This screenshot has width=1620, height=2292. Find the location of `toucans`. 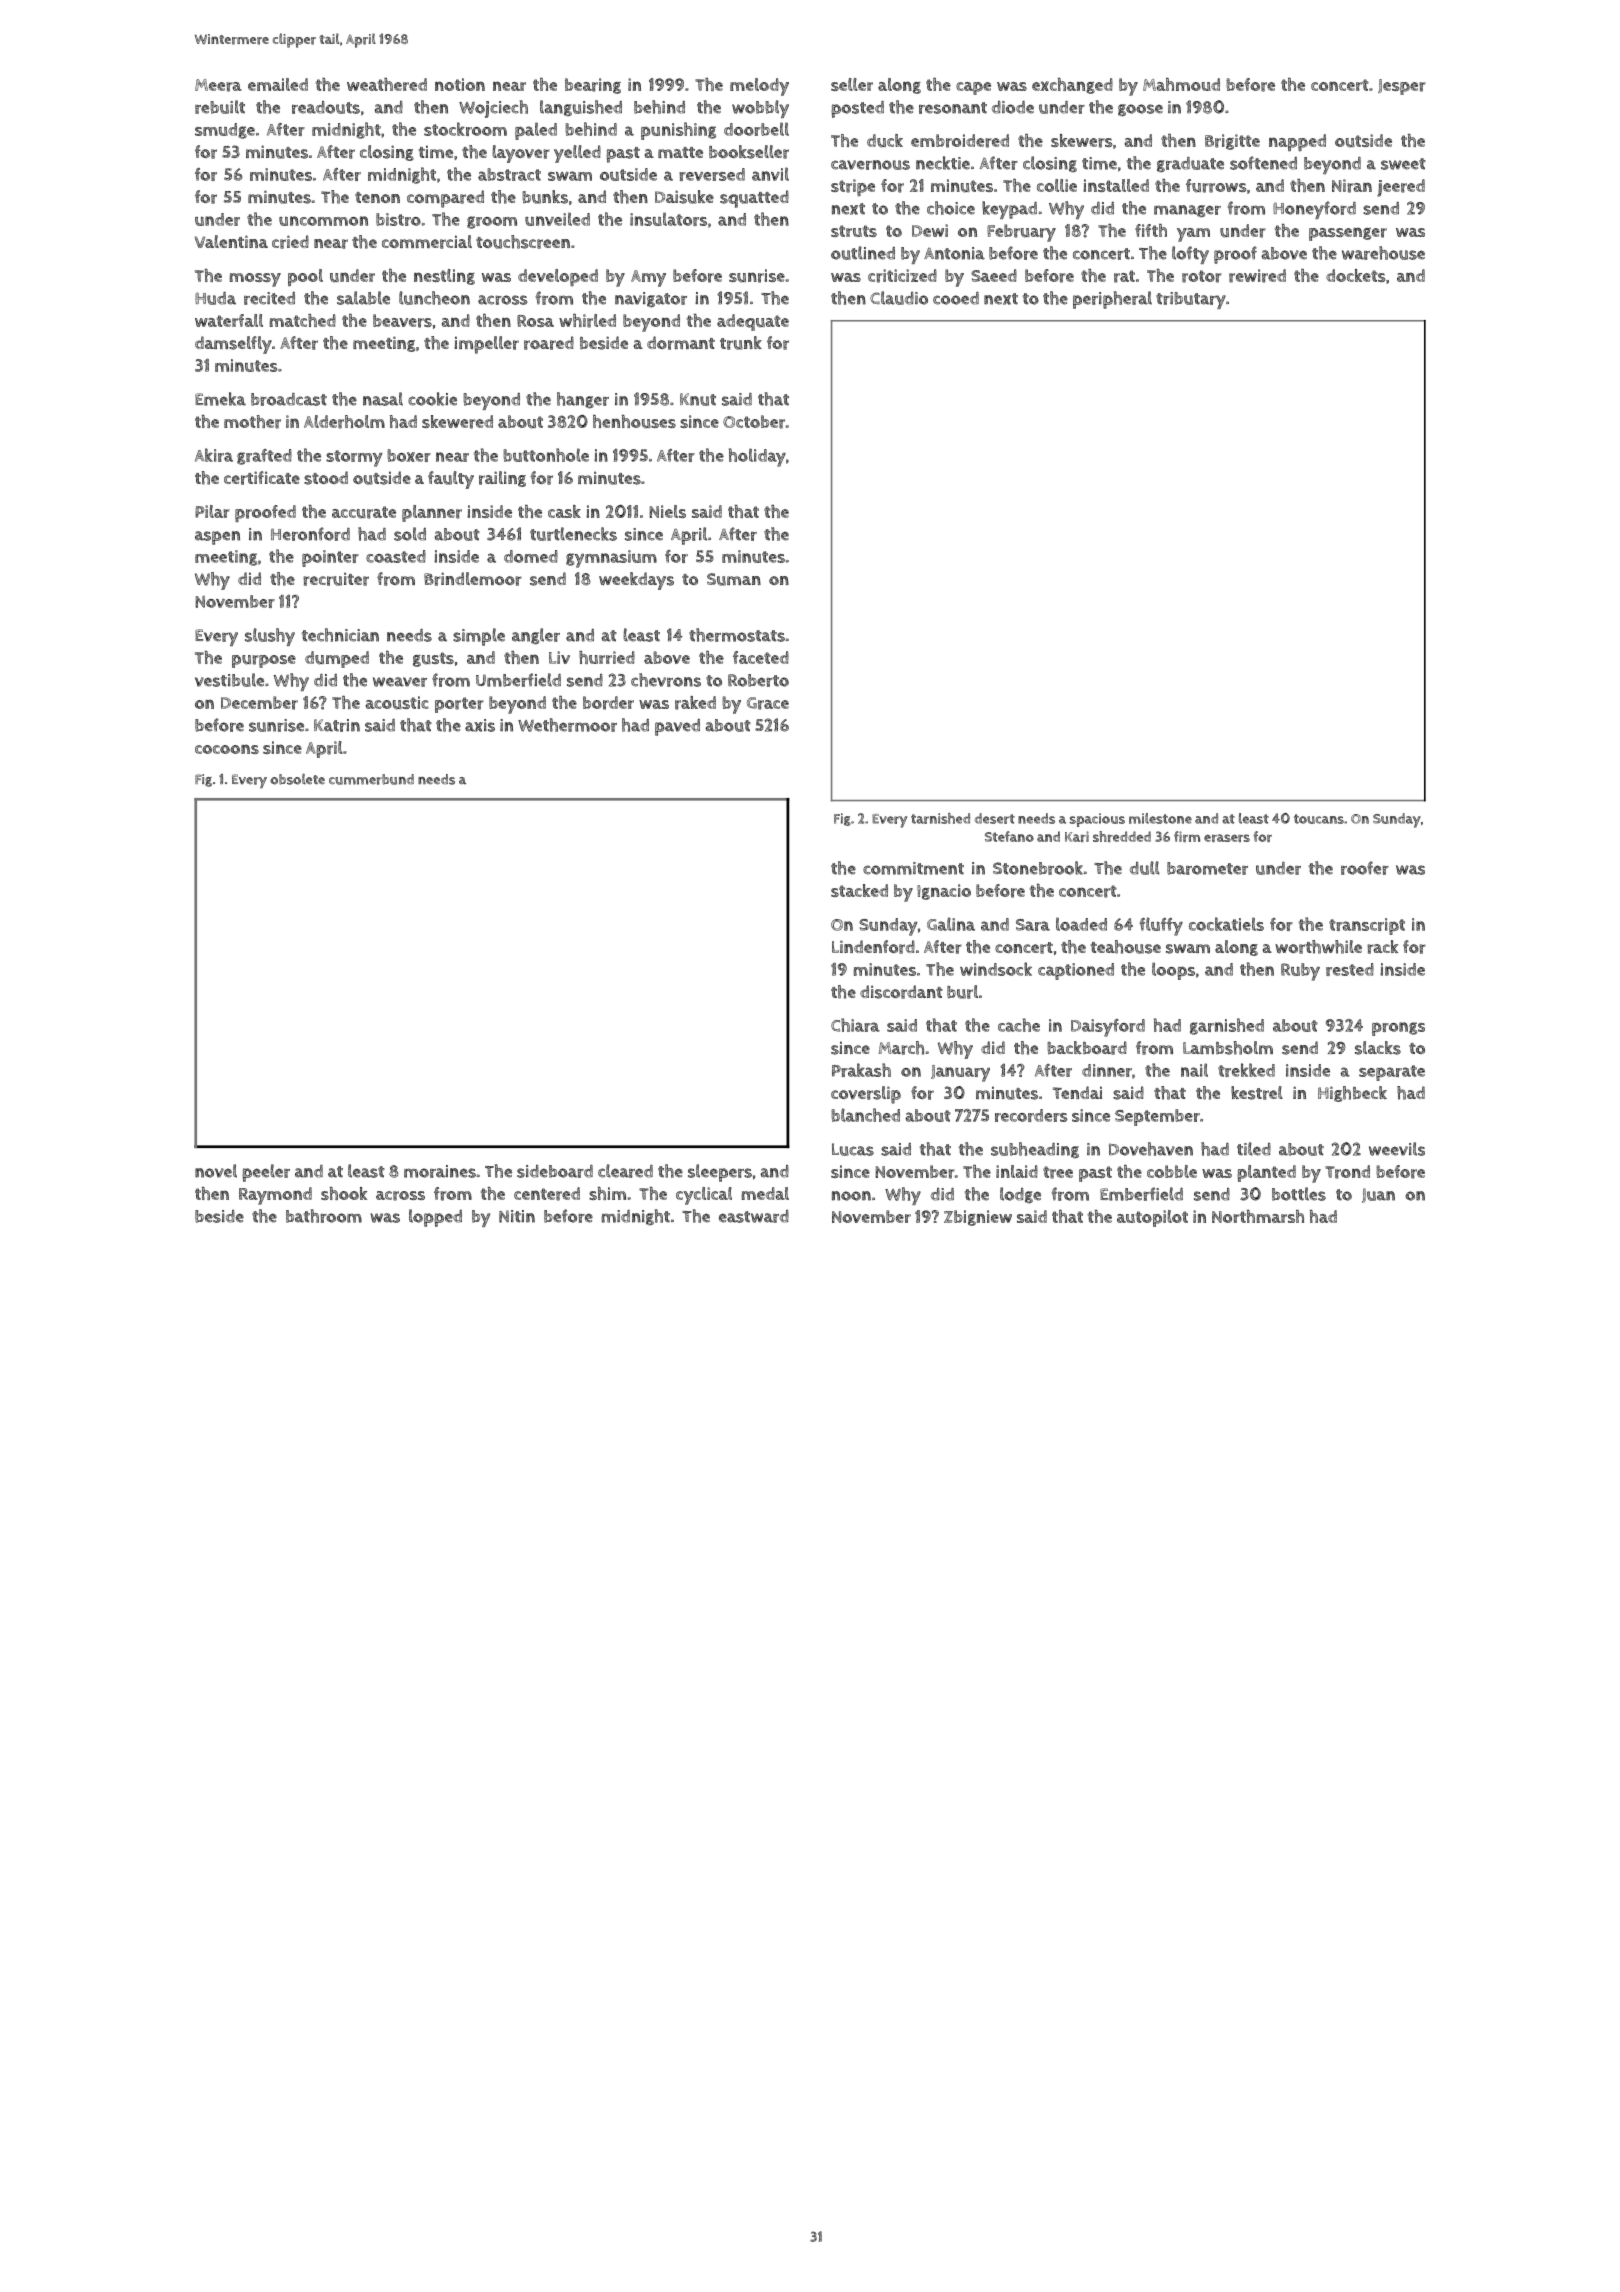

toucans is located at coordinates (1319, 819).
